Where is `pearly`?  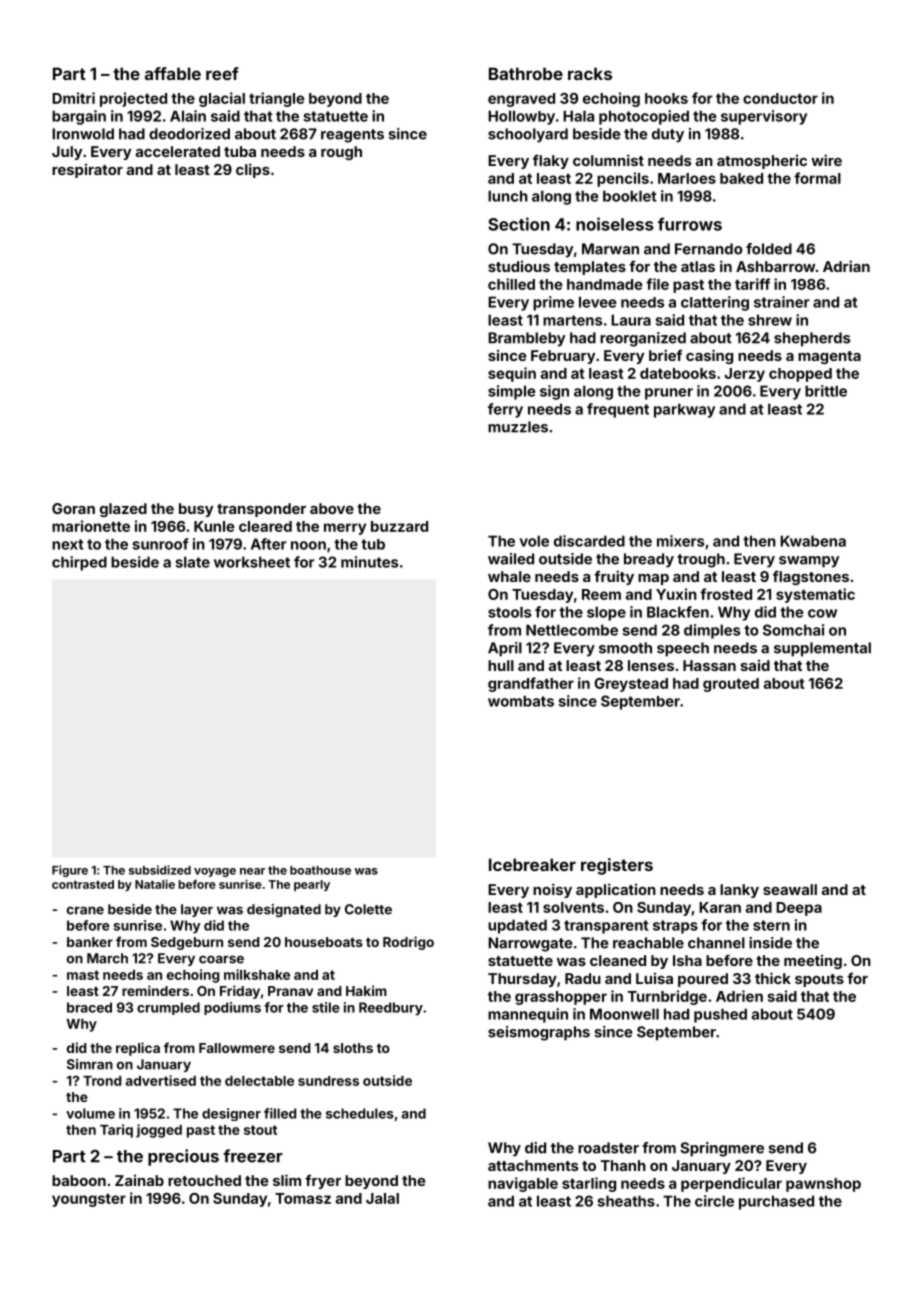
pearly is located at coordinates (312, 885).
